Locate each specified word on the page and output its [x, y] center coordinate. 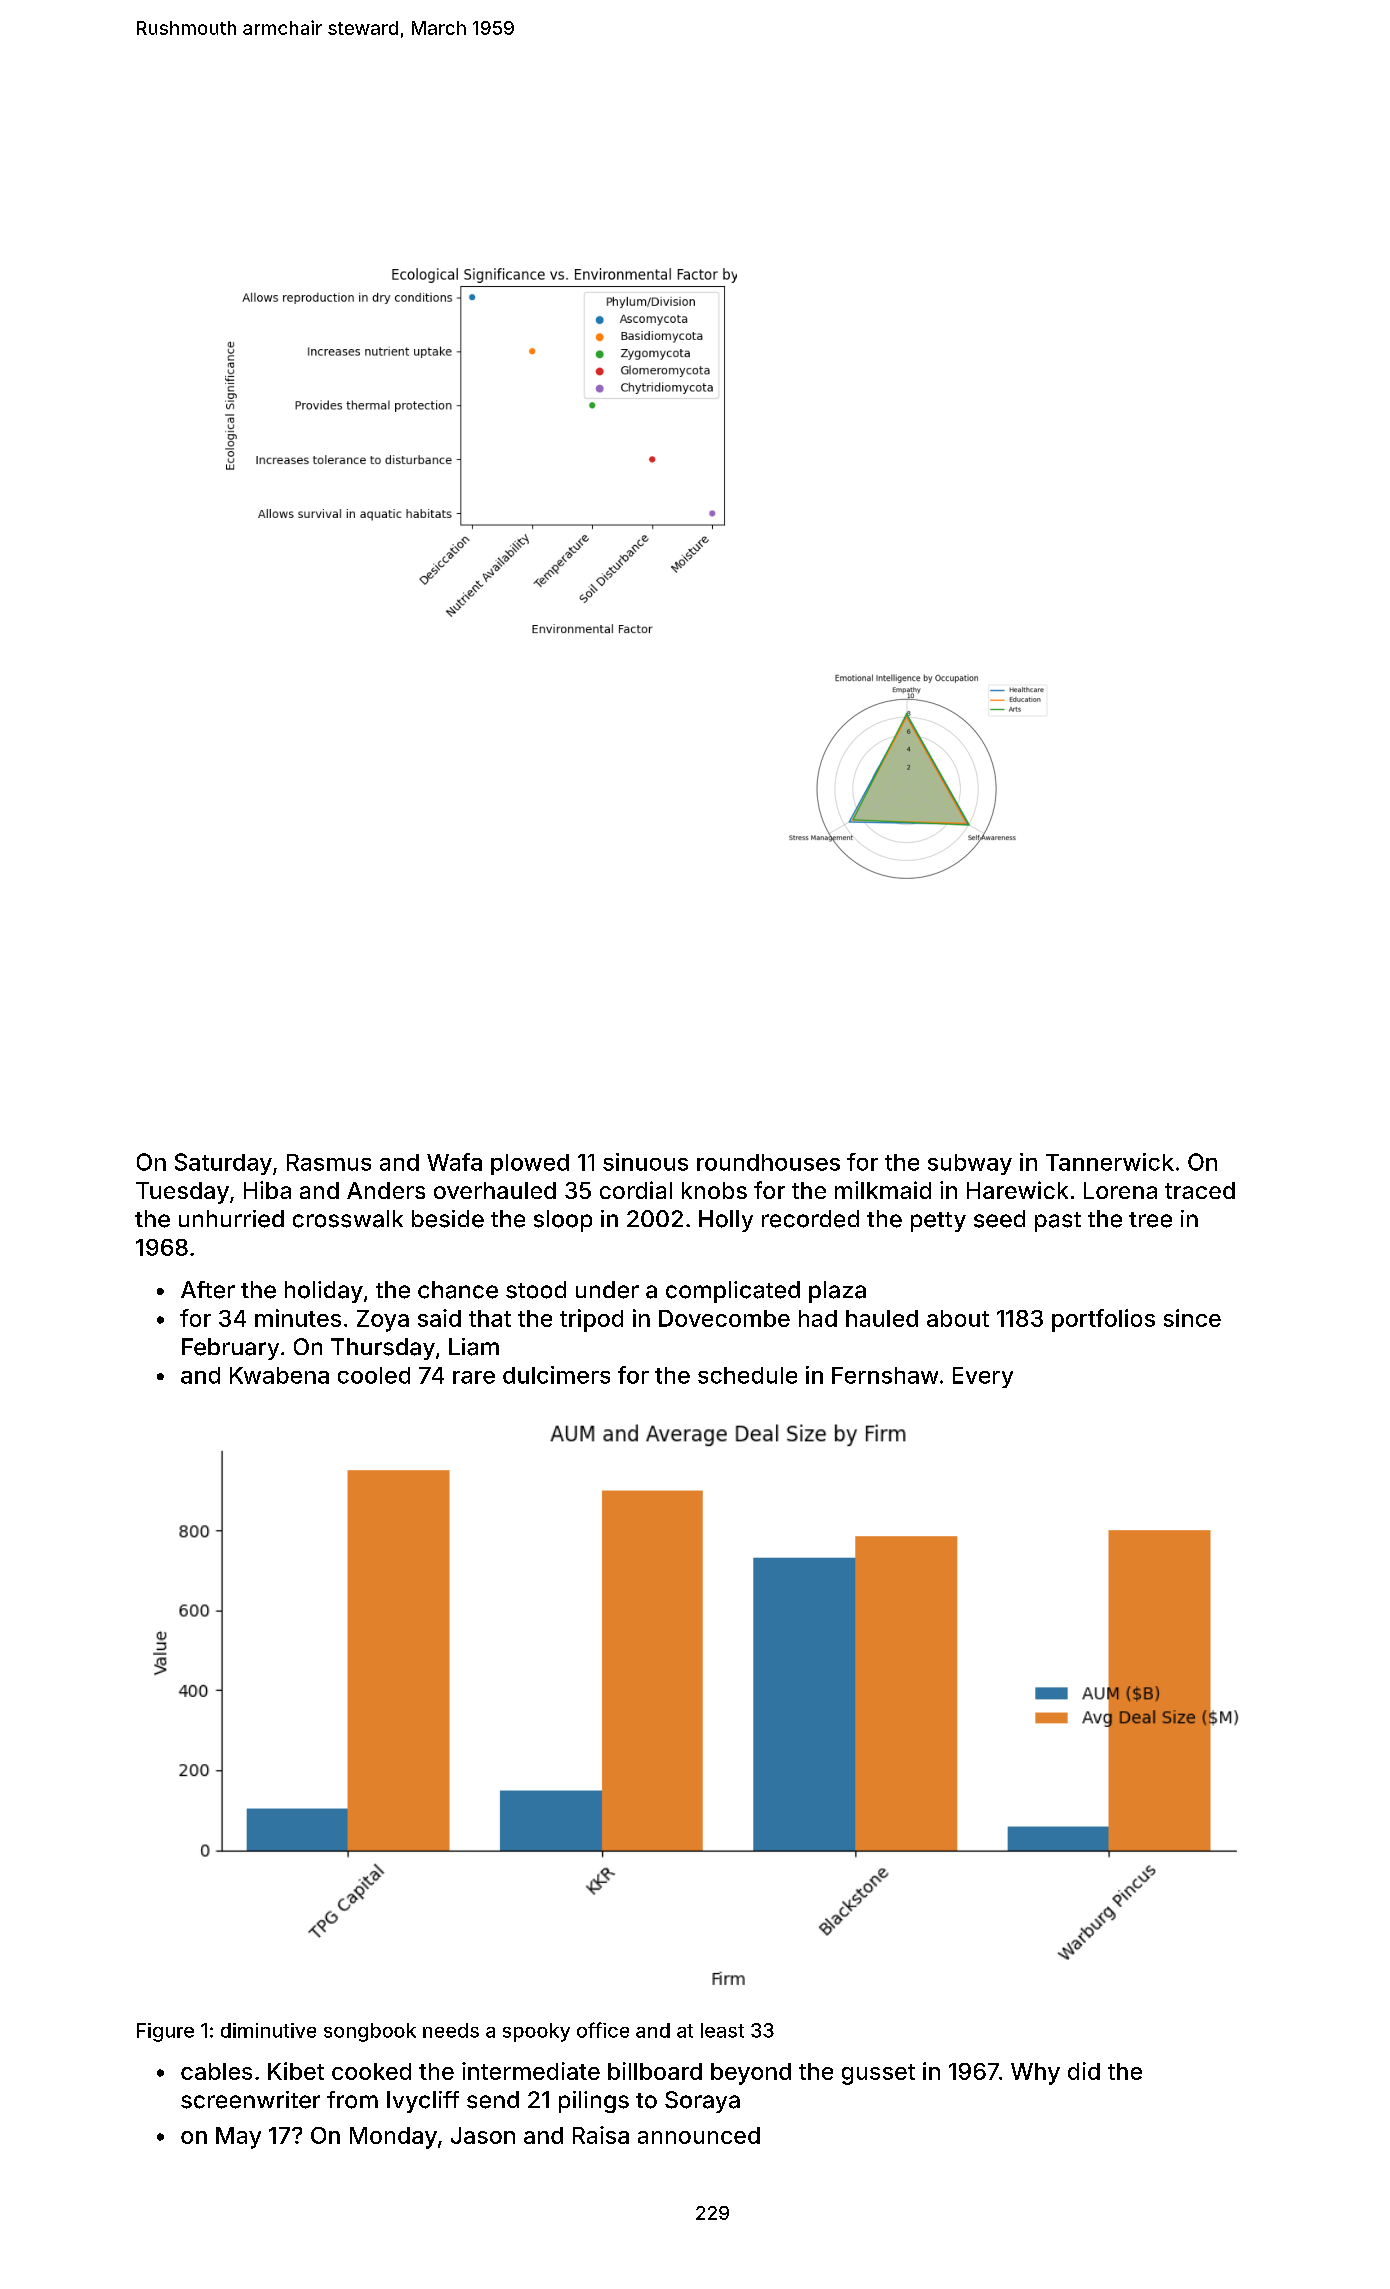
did [1084, 2071]
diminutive [268, 2030]
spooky [536, 2032]
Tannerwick [1110, 1162]
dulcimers [556, 1375]
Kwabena [279, 1375]
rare [474, 1377]
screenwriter [250, 2100]
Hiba [267, 1190]
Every [983, 1377]
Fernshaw [885, 1375]
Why [1035, 2074]
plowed [530, 1164]
